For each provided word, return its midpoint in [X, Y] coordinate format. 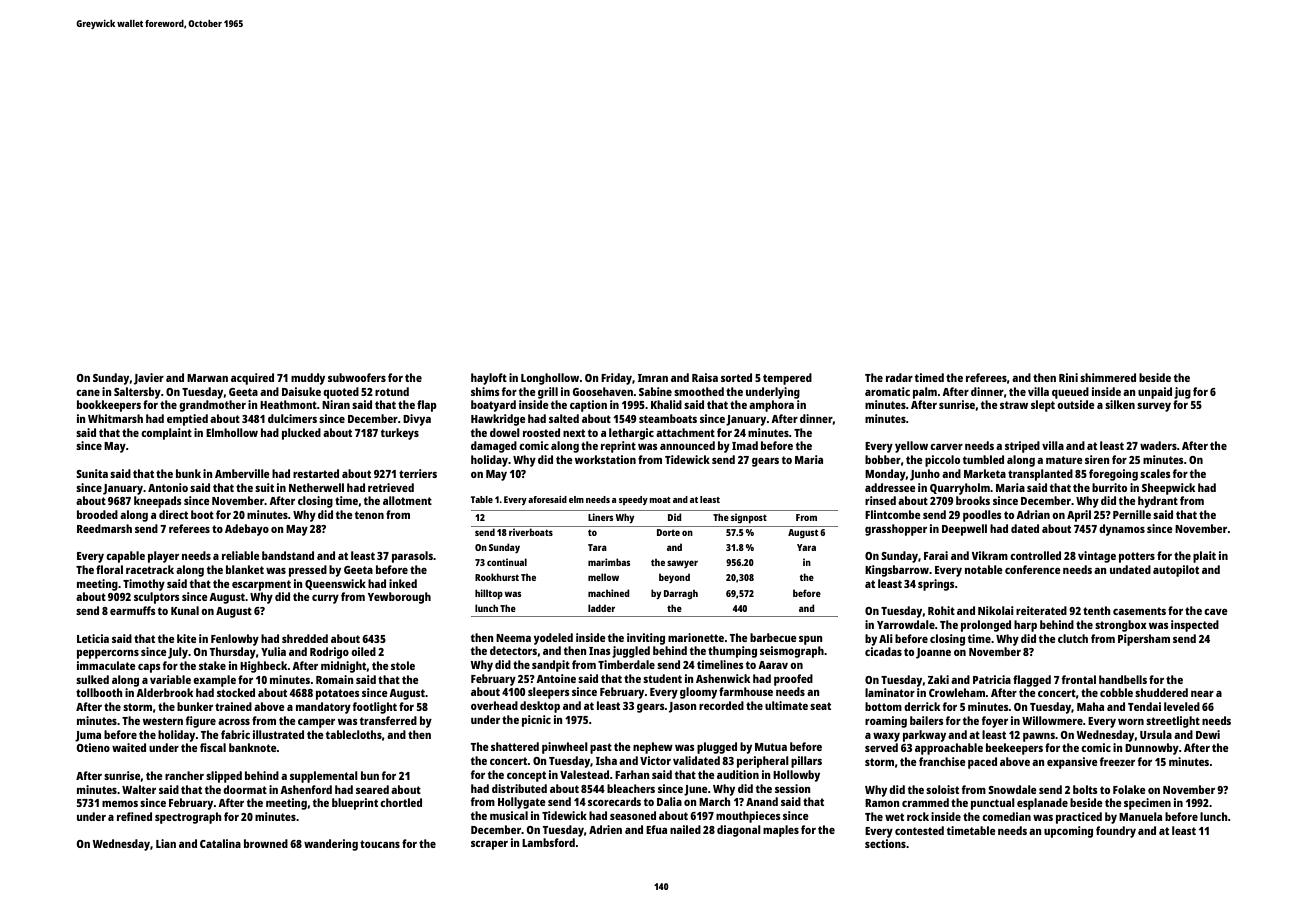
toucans [380, 844]
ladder [601, 608]
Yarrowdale [906, 624]
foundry [1116, 832]
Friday [616, 379]
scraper [489, 845]
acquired [252, 379]
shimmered [1108, 377]
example [214, 681]
